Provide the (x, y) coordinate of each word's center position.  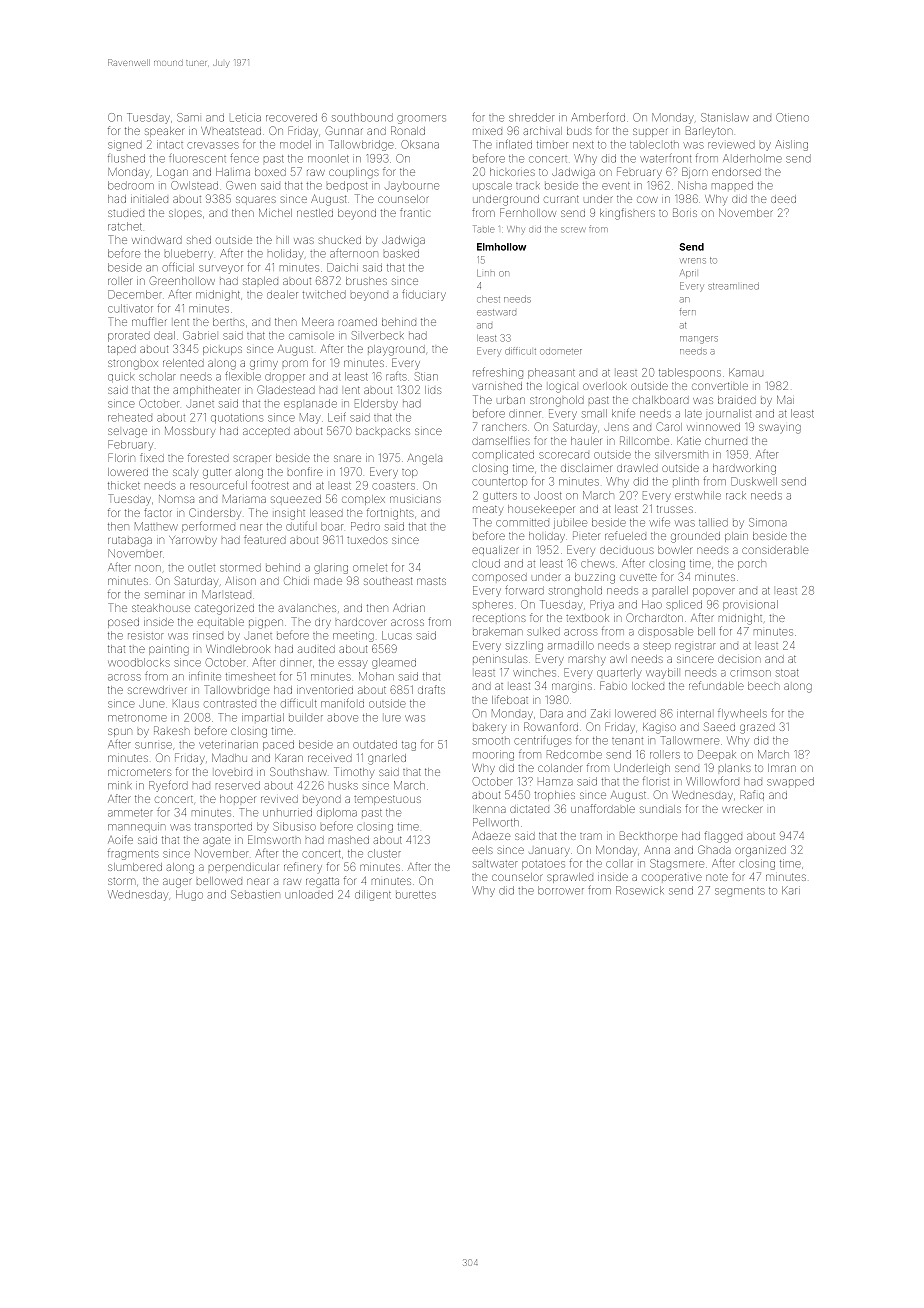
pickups (222, 350)
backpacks (383, 432)
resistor (146, 636)
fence (244, 158)
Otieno (792, 117)
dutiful (300, 527)
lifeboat (510, 699)
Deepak (717, 755)
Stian (426, 376)
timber (552, 145)
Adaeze (491, 835)
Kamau (746, 372)
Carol (669, 426)
